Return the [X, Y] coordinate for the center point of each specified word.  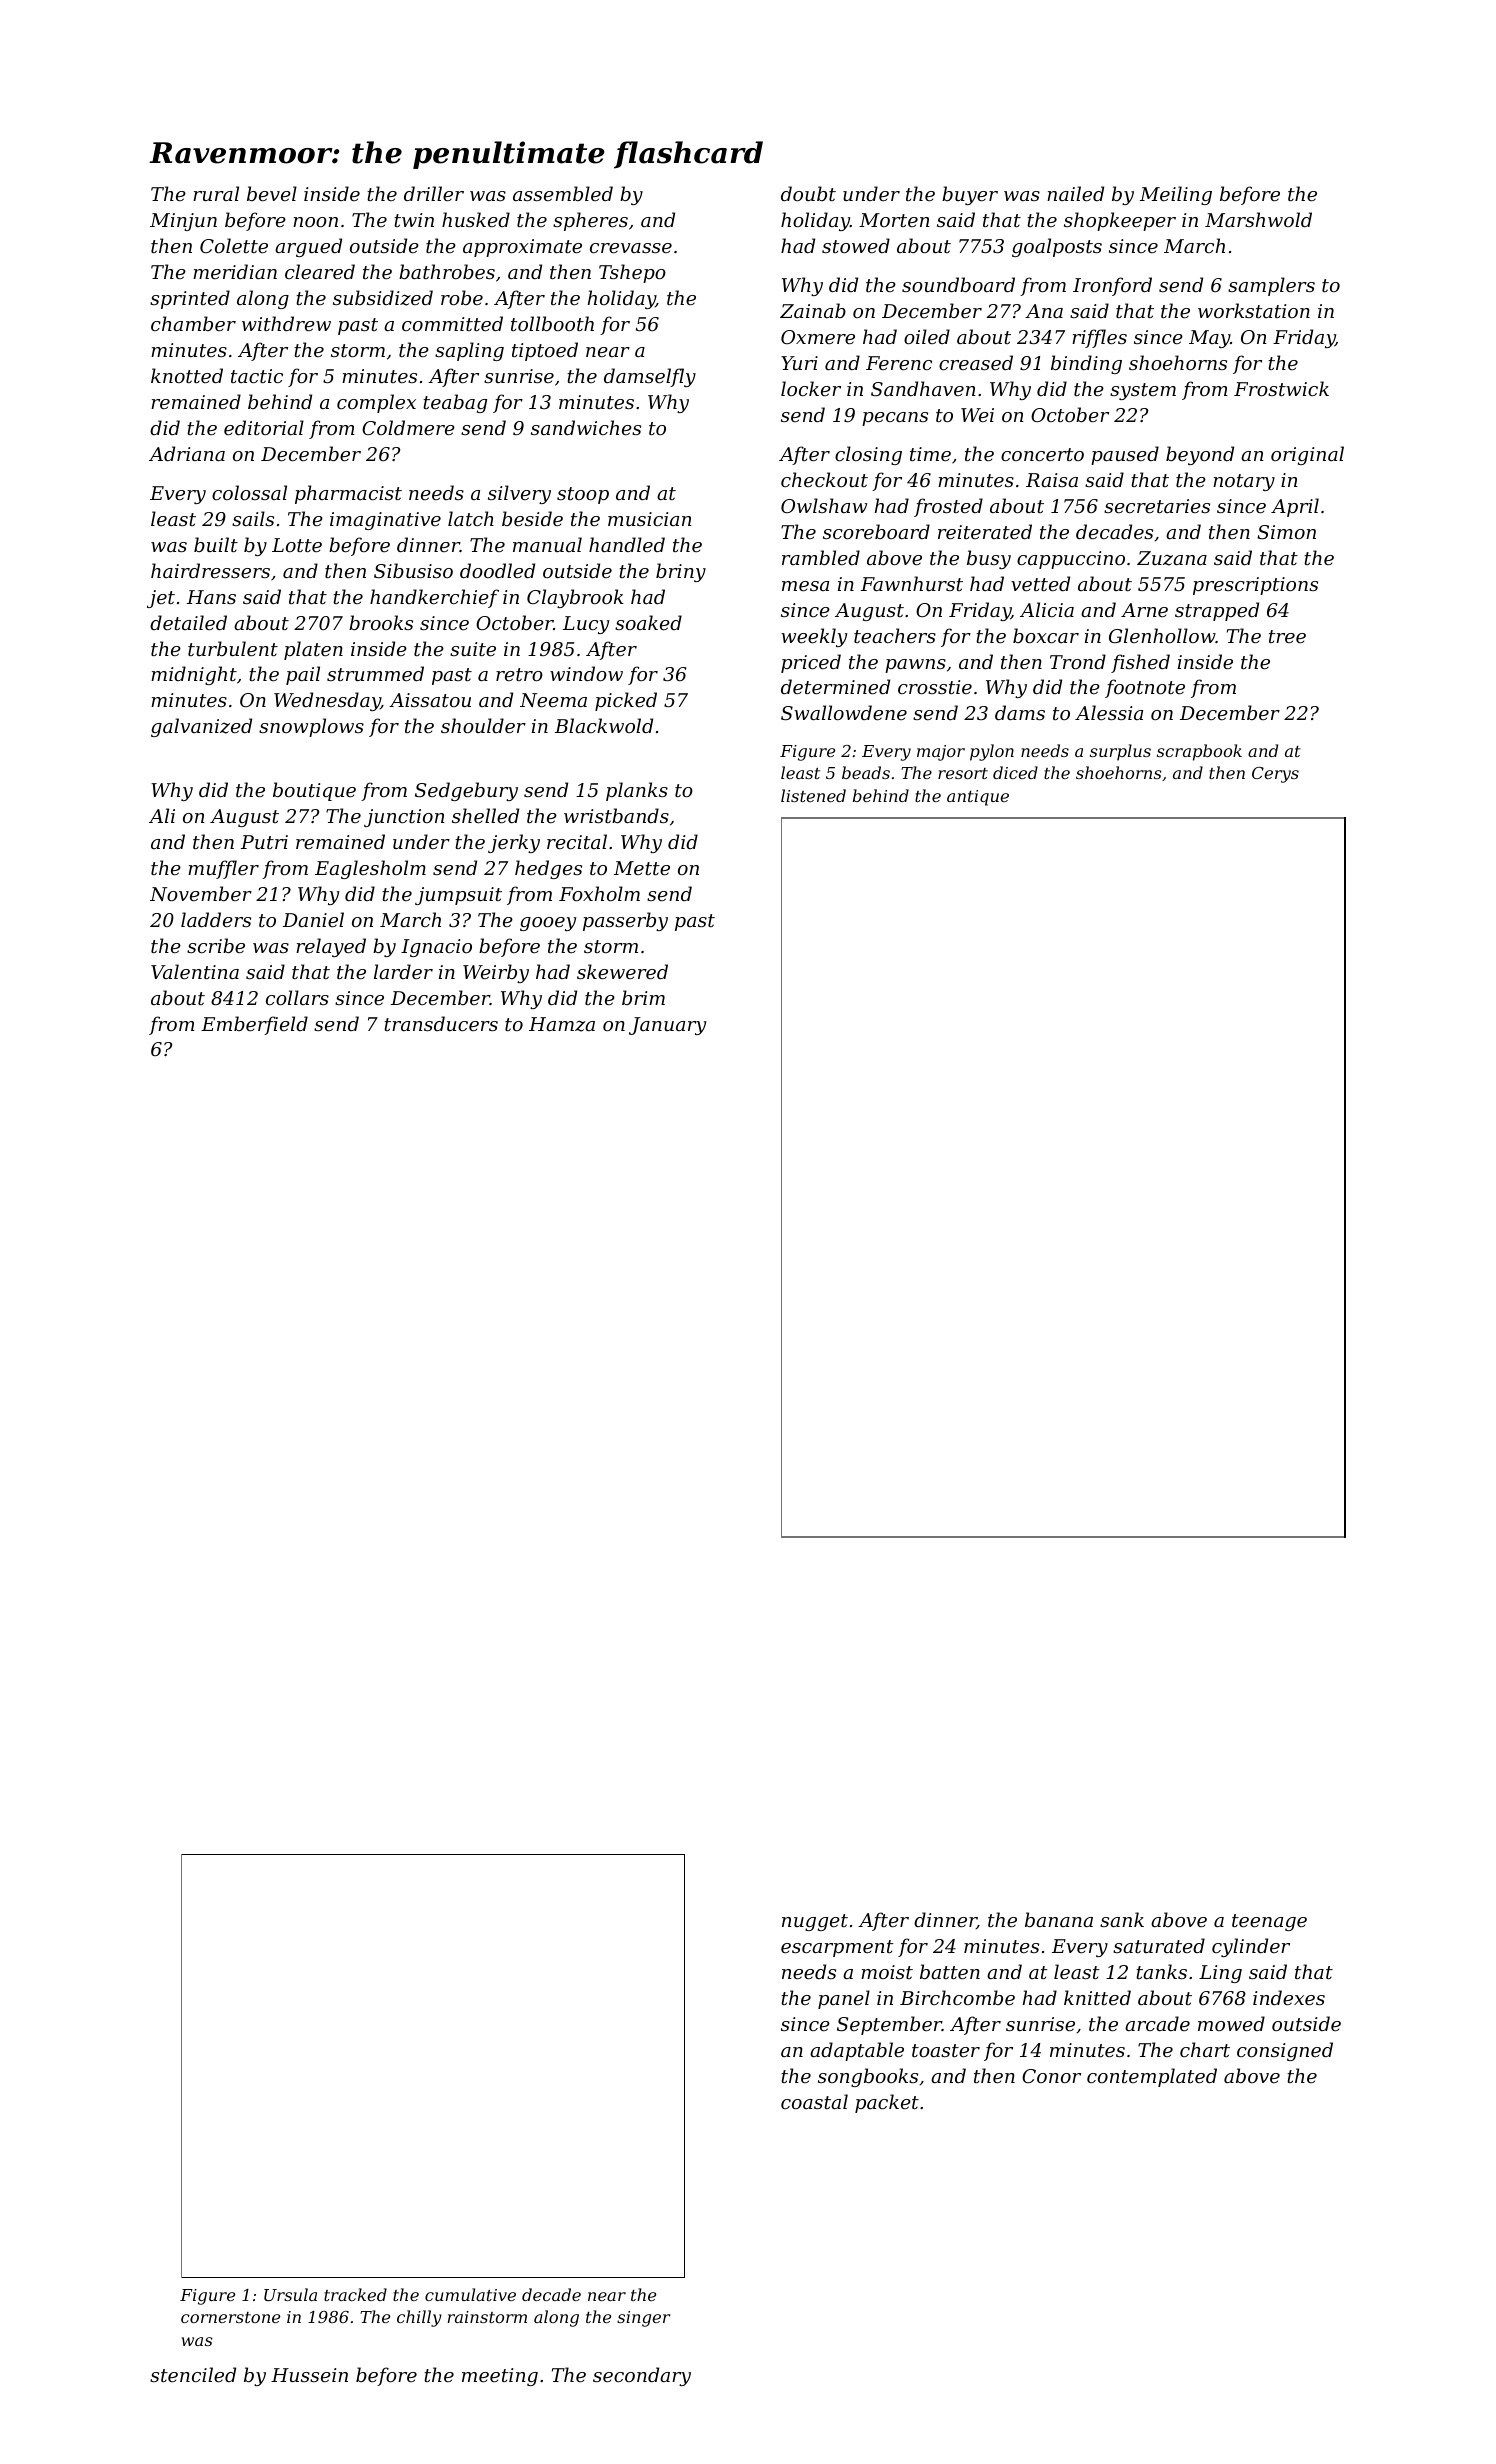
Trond [1078, 661]
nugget [815, 1922]
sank [1122, 1919]
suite [473, 649]
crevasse [631, 248]
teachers [895, 635]
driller [434, 193]
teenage [1269, 1922]
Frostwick [1281, 388]
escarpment [837, 1948]
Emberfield [254, 1025]
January [667, 1026]
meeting [500, 2377]
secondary [642, 2376]
